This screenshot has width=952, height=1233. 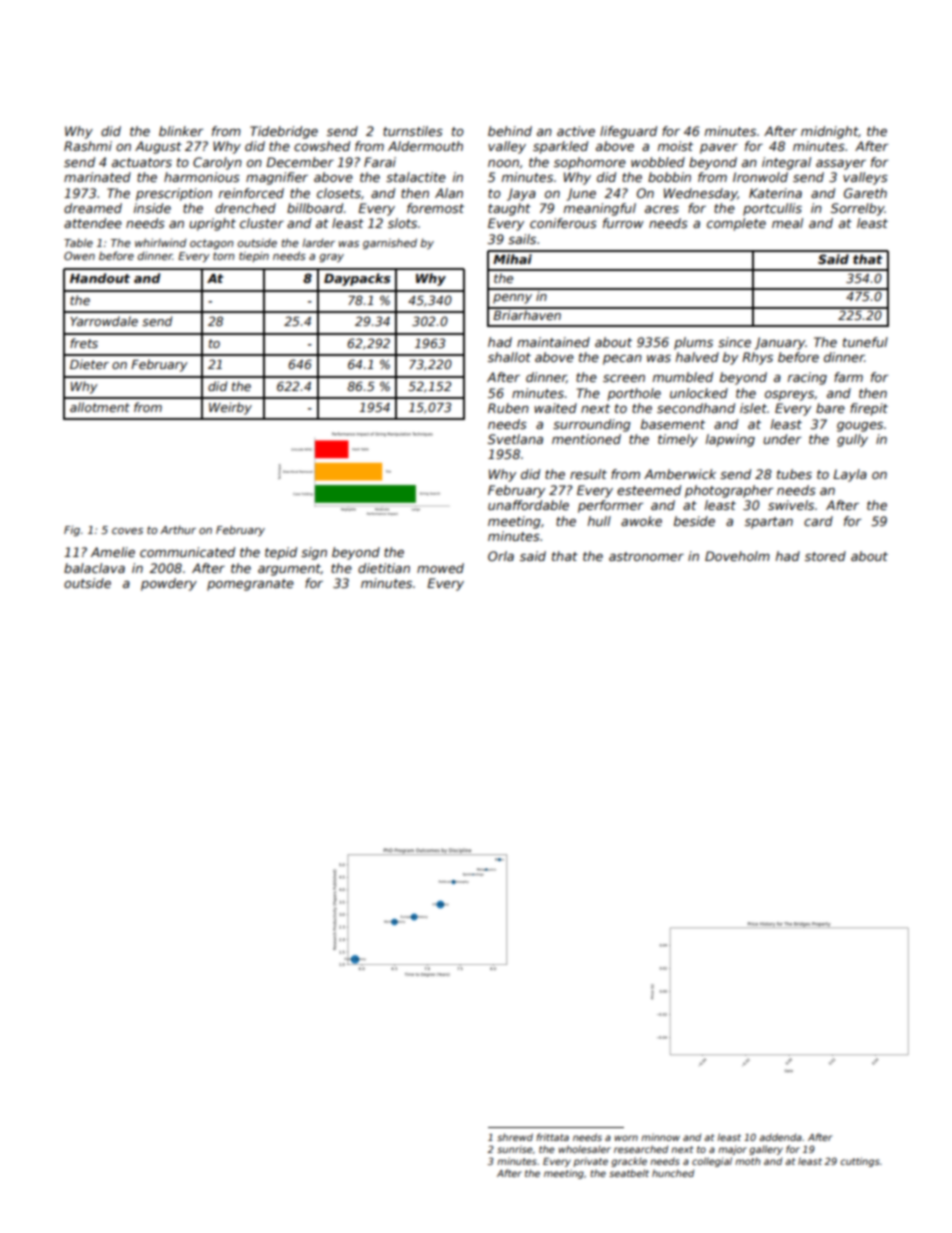 What do you see at coordinates (413, 131) in the screenshot?
I see `turnstiles` at bounding box center [413, 131].
